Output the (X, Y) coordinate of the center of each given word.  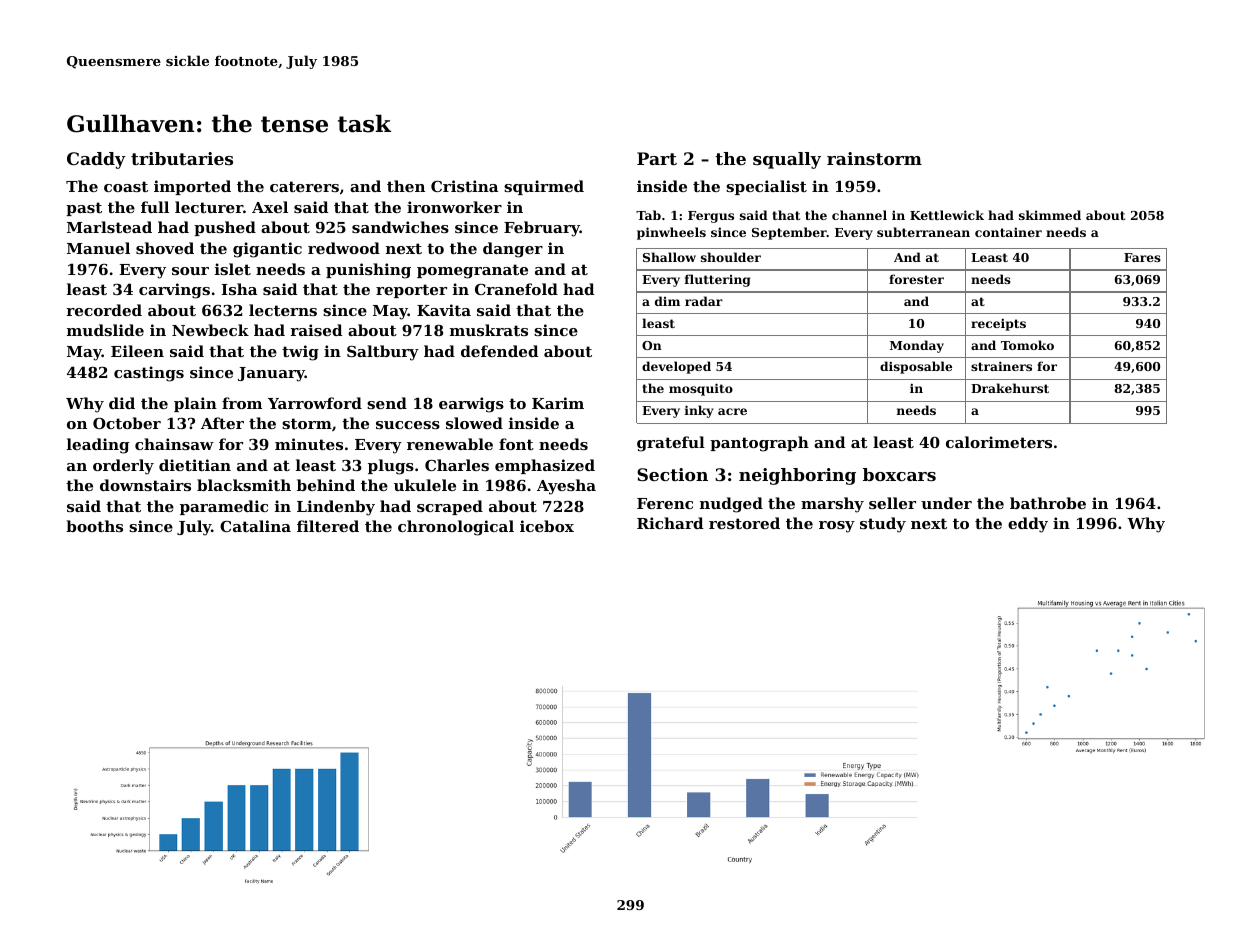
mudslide (105, 330)
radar (704, 301)
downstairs (145, 485)
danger (513, 250)
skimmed (1050, 215)
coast (126, 186)
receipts (998, 325)
